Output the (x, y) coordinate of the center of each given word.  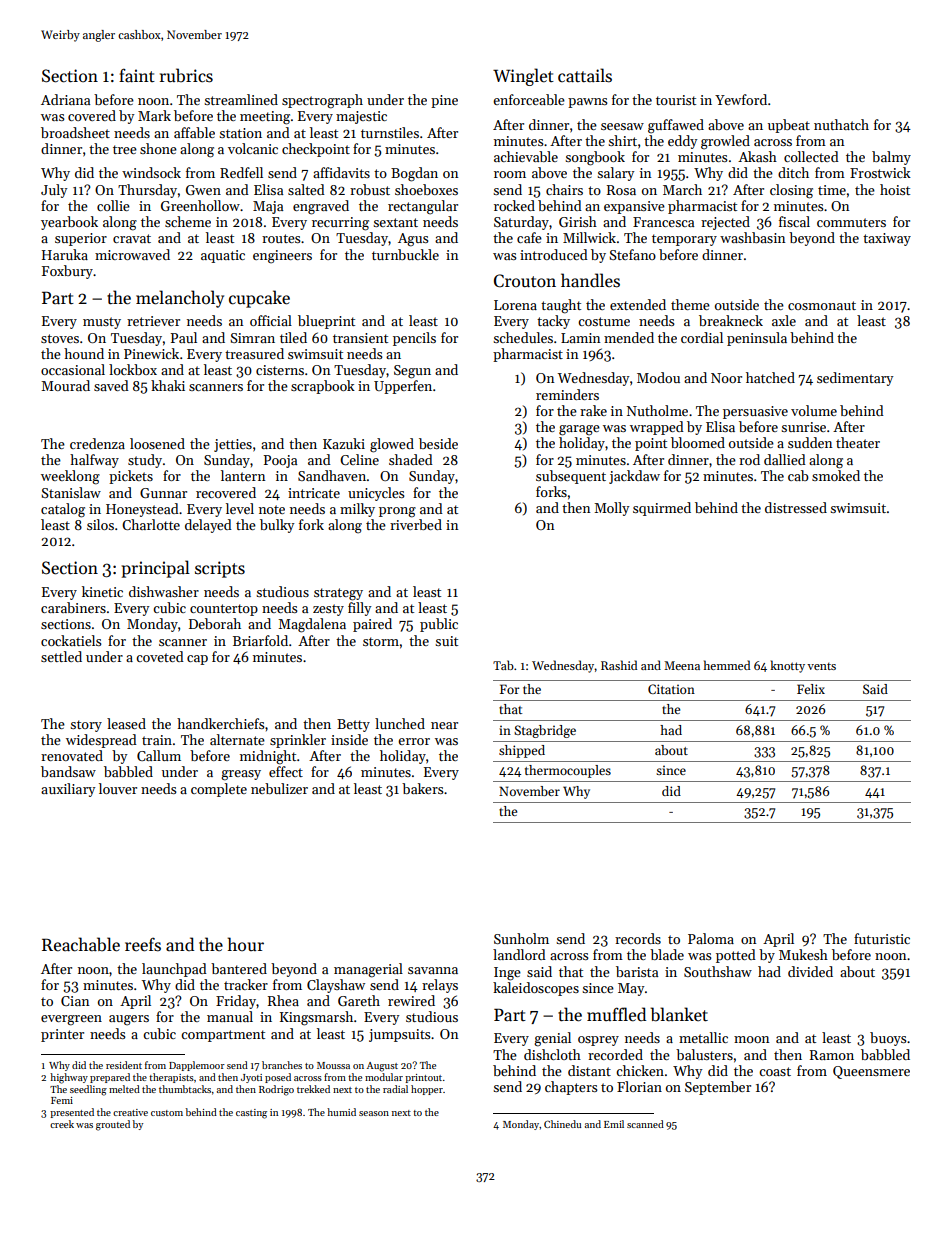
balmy (891, 158)
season (374, 1113)
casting (251, 1114)
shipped (522, 751)
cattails (585, 75)
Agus (413, 240)
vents (821, 666)
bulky (277, 526)
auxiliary (68, 790)
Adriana (65, 99)
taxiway (887, 239)
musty (102, 323)
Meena (682, 665)
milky (357, 510)
